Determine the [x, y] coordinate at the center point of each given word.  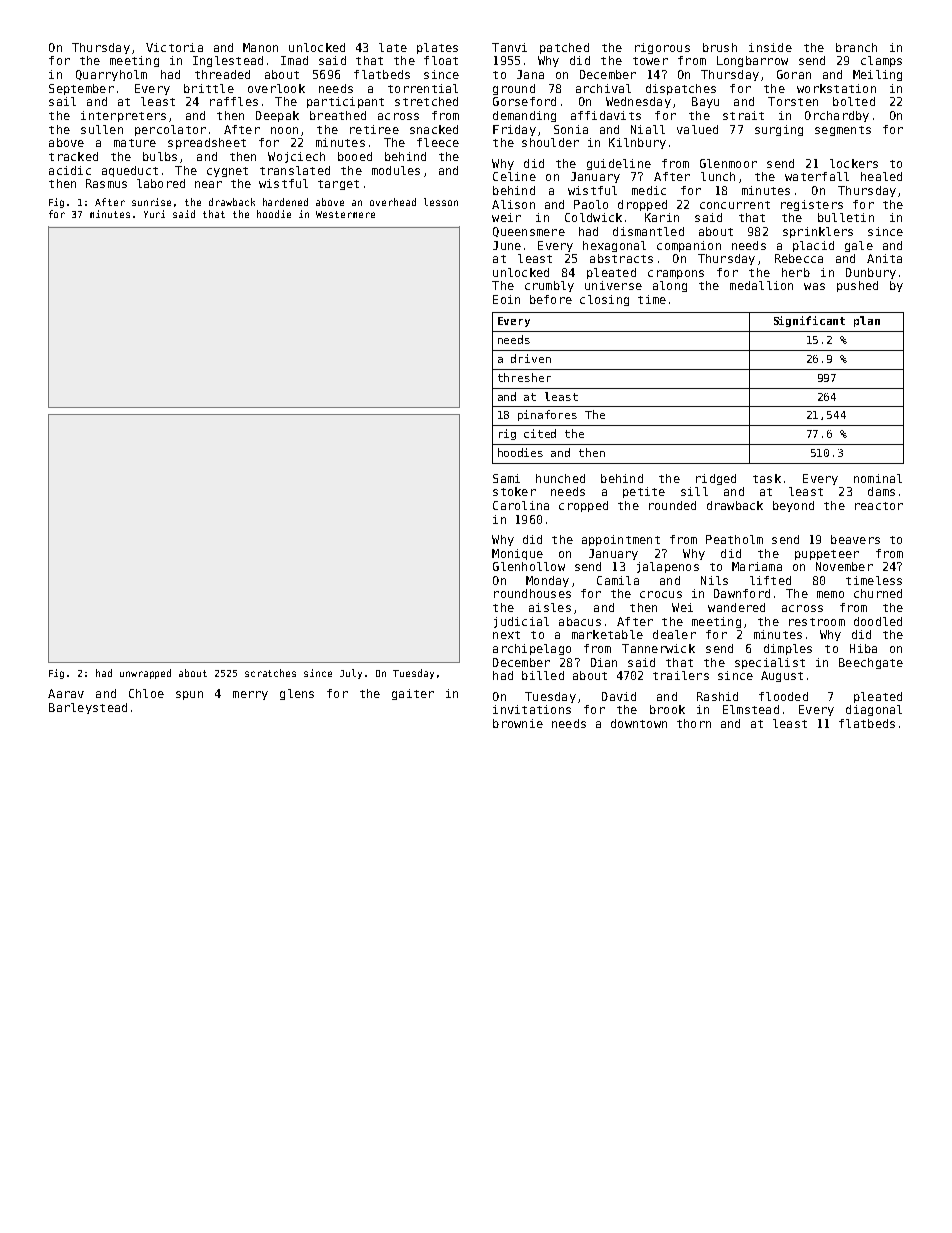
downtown [639, 723]
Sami [506, 478]
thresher [524, 377]
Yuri [154, 214]
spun [189, 695]
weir [506, 217]
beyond [793, 506]
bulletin [846, 217]
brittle [209, 88]
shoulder [550, 142]
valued [697, 129]
